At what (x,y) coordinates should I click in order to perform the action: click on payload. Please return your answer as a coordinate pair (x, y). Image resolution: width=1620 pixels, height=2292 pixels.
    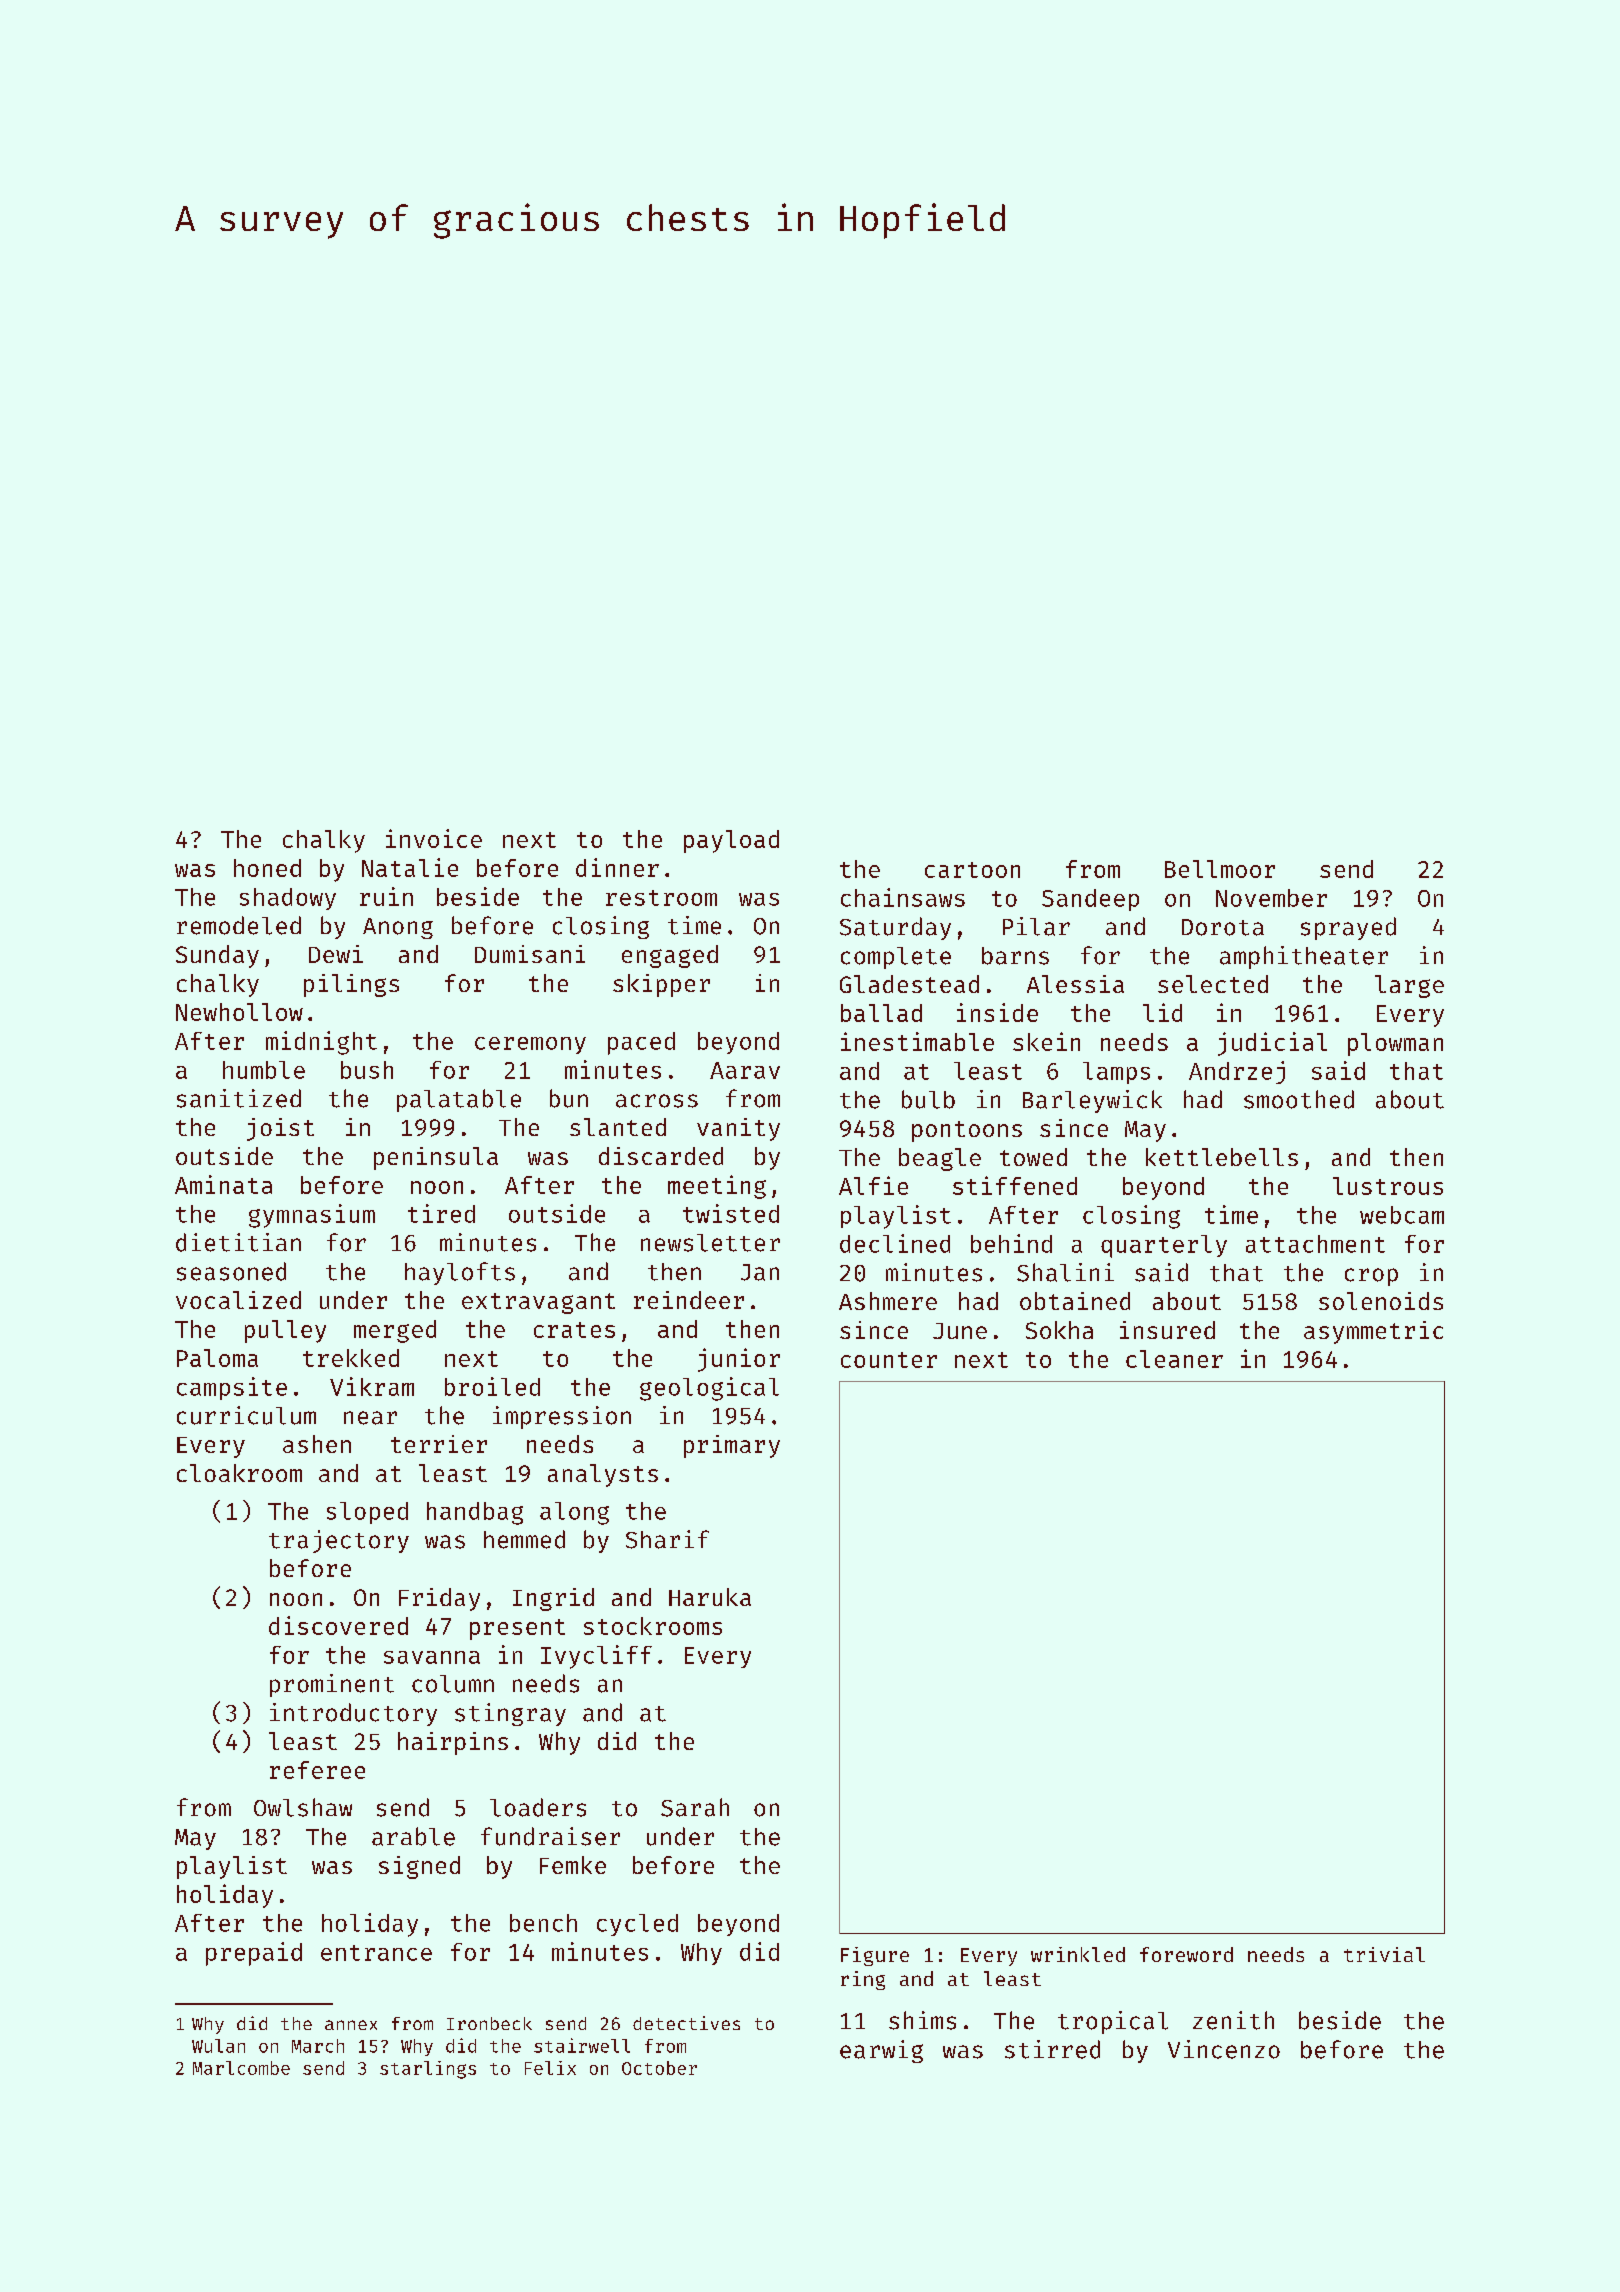
    Looking at the image, I should click on (731, 841).
